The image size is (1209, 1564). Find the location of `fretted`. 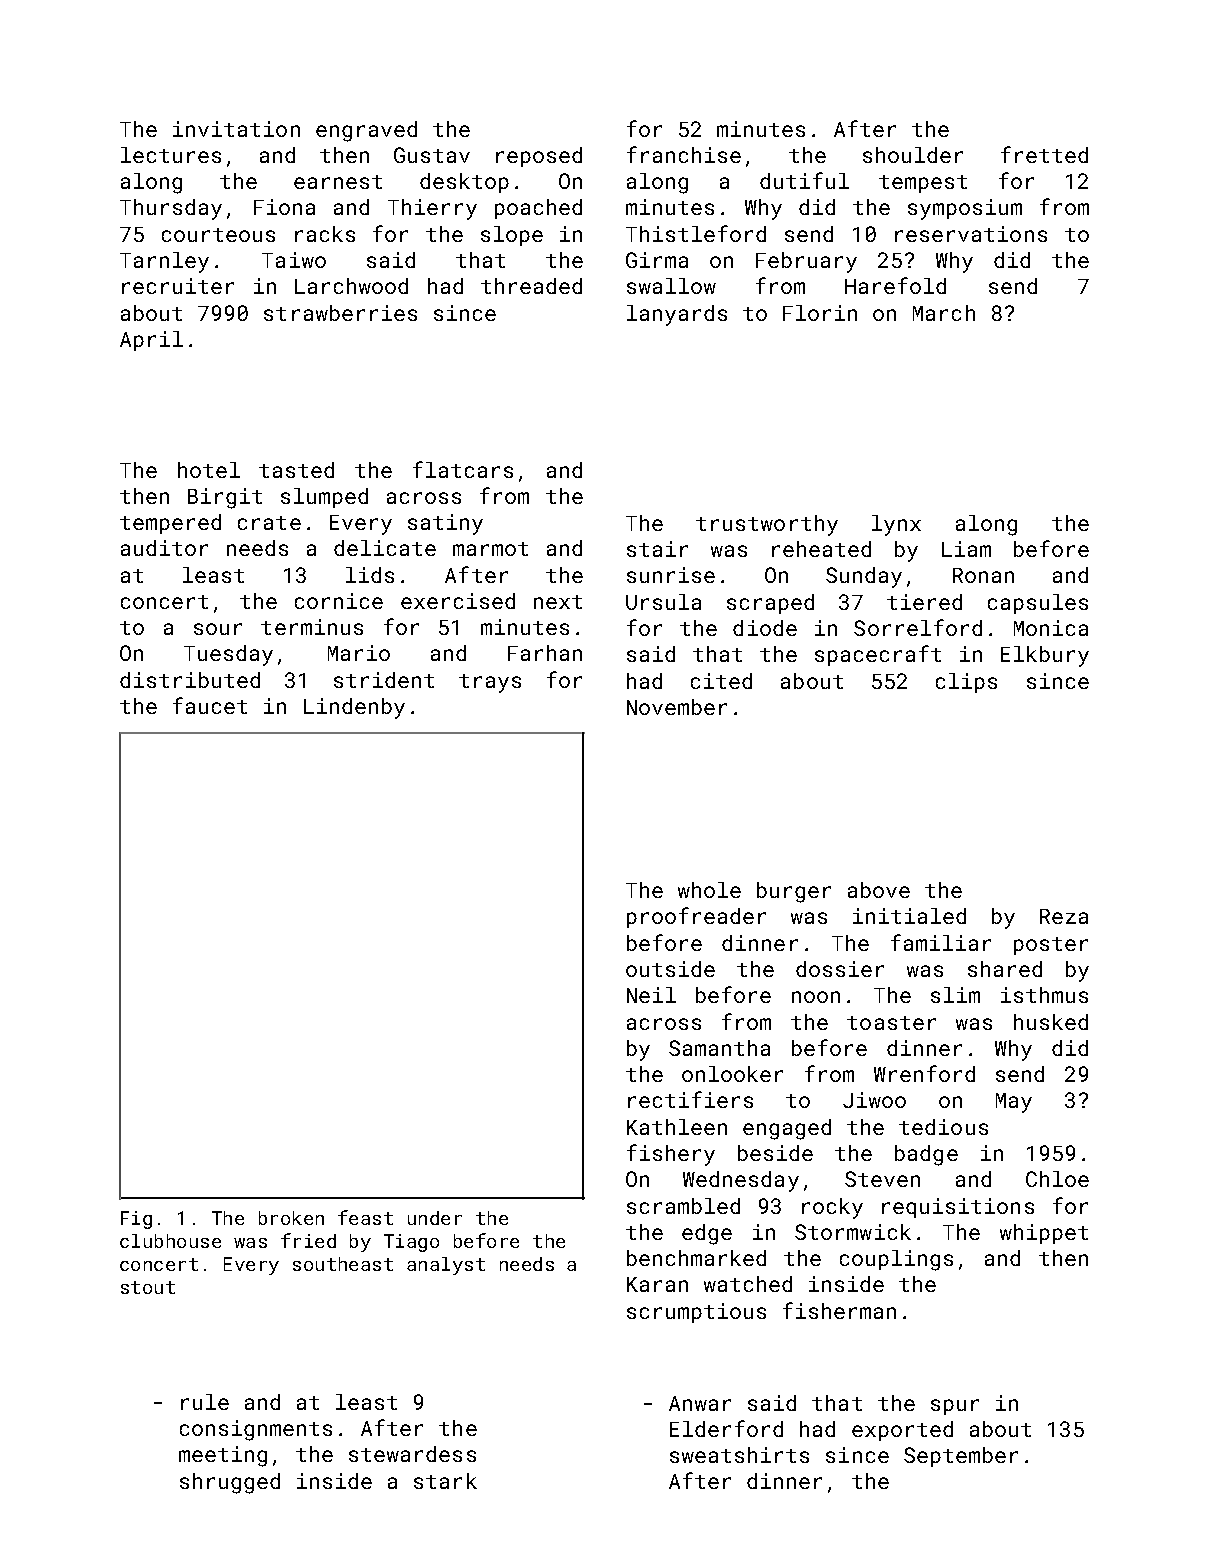

fretted is located at coordinates (1044, 154).
